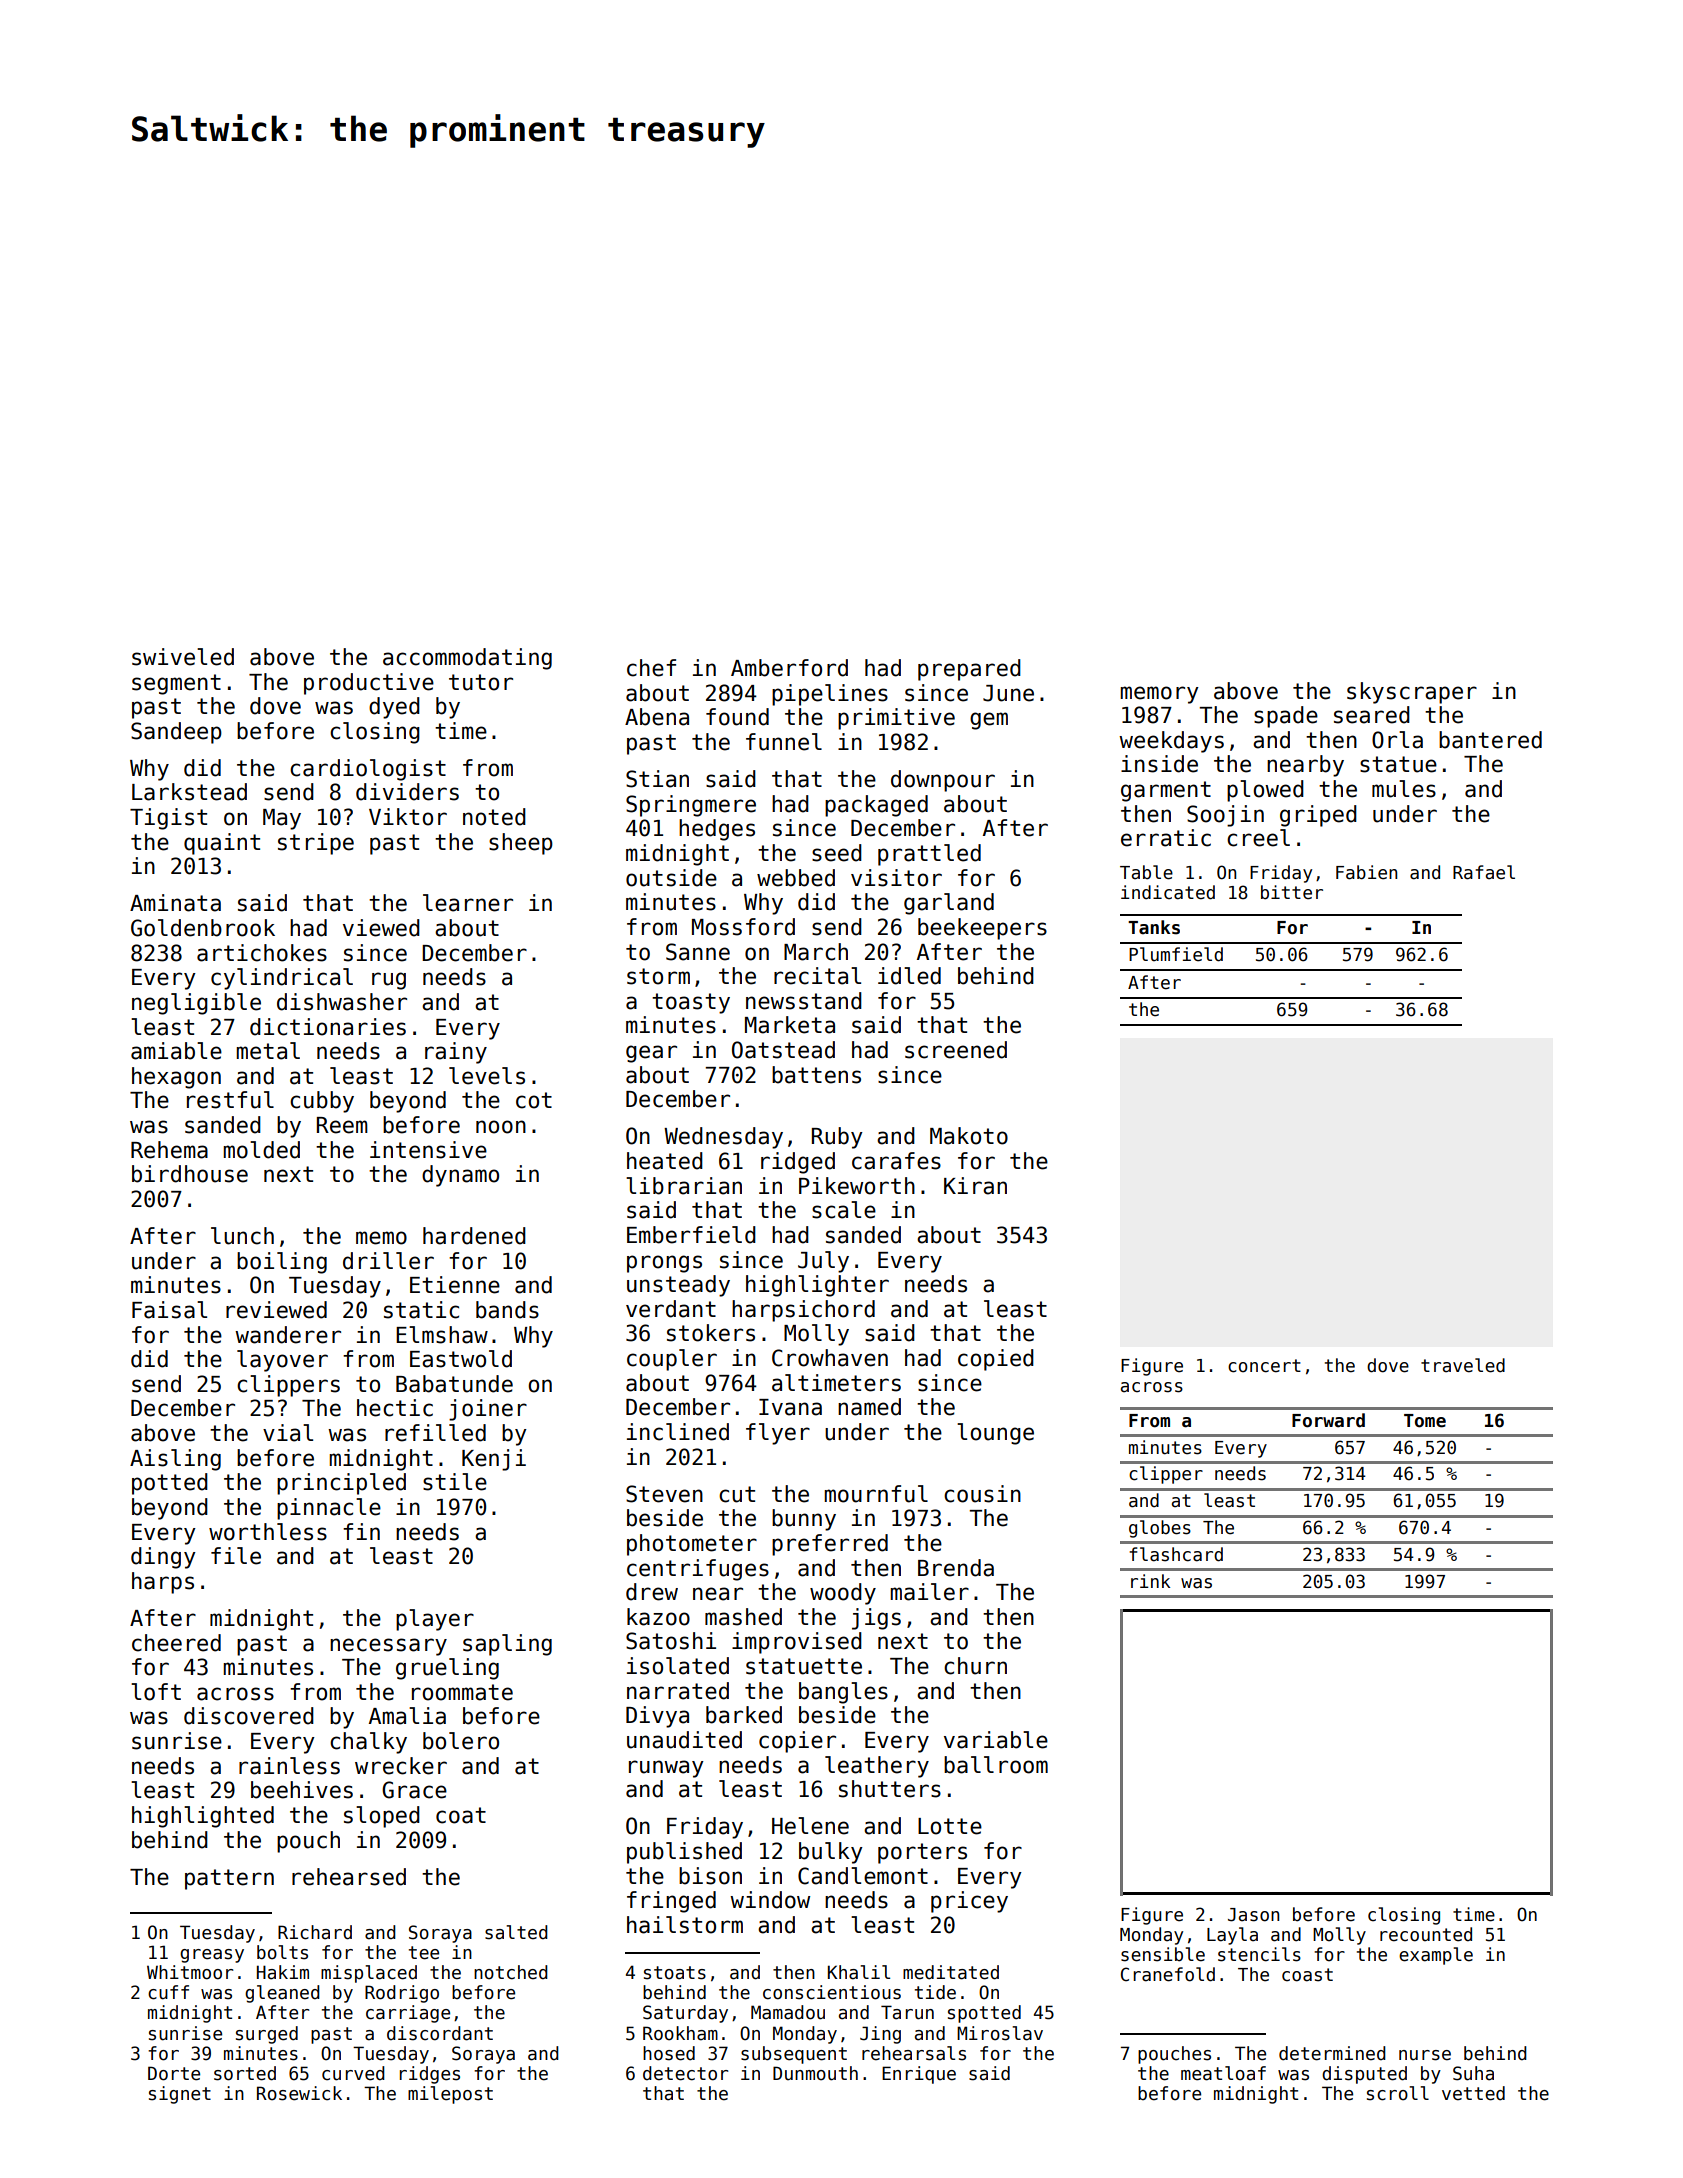 Image resolution: width=1683 pixels, height=2178 pixels. What do you see at coordinates (922, 1853) in the screenshot?
I see `porters` at bounding box center [922, 1853].
